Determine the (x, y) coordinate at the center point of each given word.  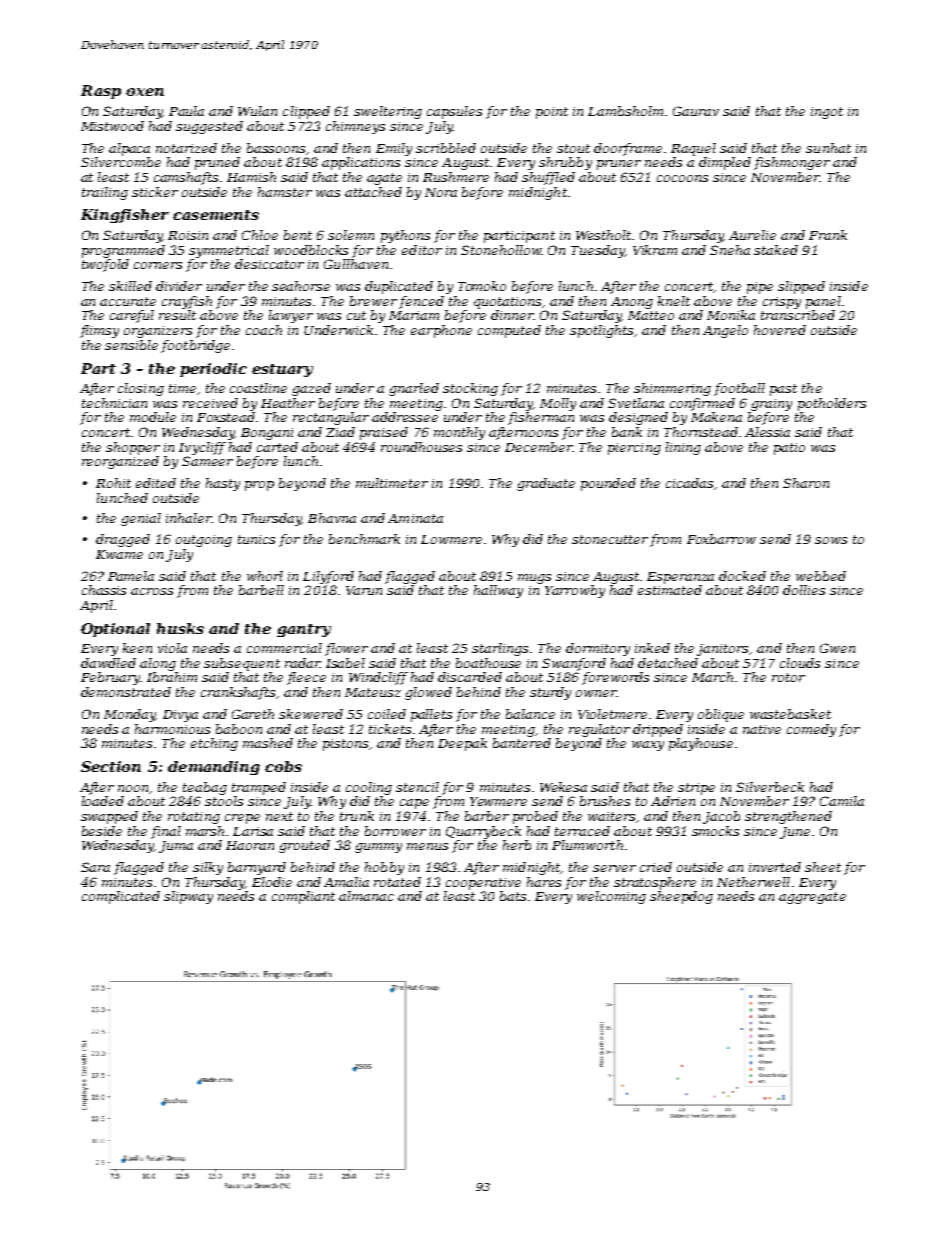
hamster (285, 192)
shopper (133, 448)
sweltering (388, 112)
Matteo (651, 315)
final (166, 832)
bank (627, 432)
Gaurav (696, 111)
